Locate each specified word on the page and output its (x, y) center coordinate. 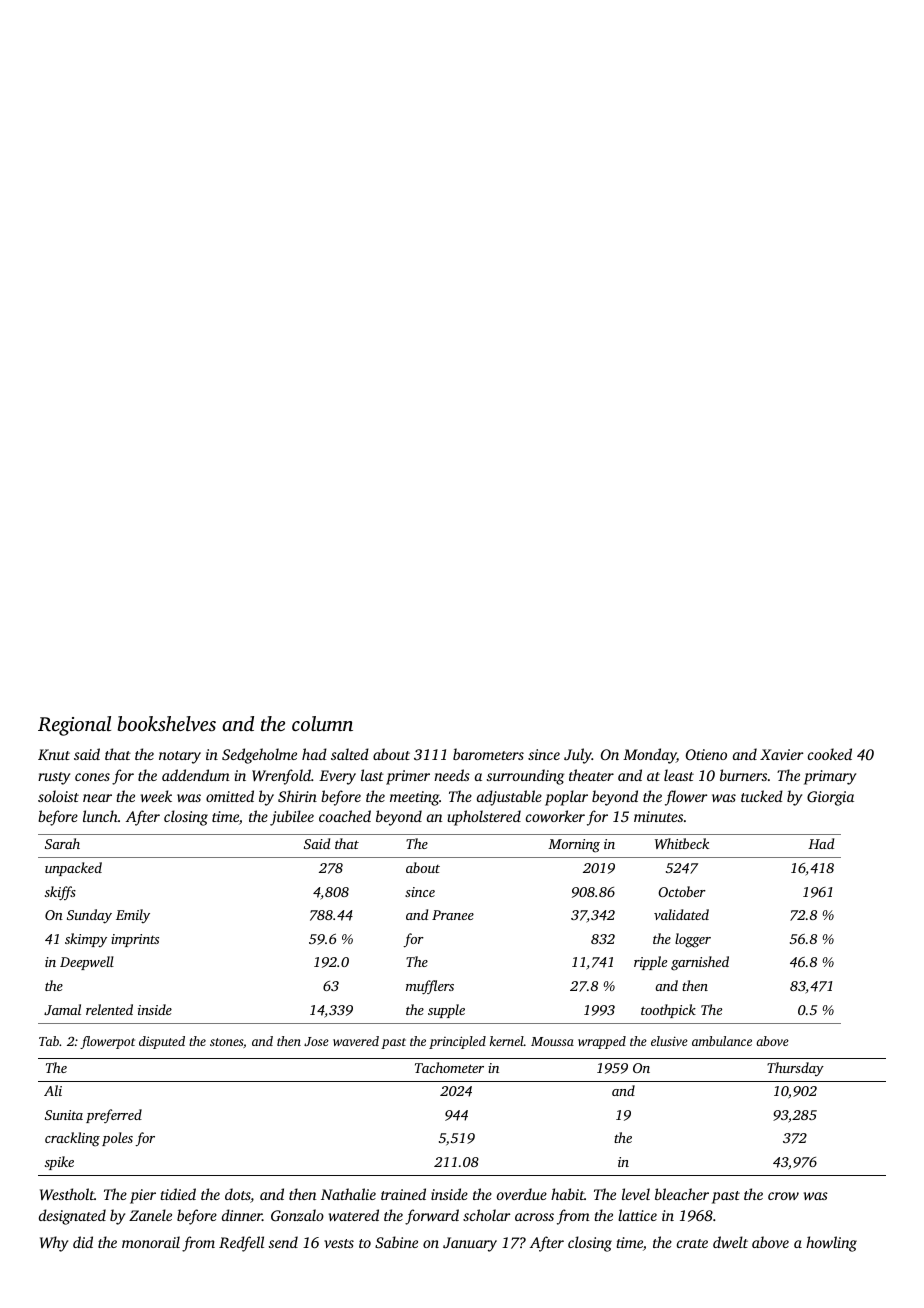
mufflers (430, 987)
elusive (669, 1041)
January (470, 1244)
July (578, 756)
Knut (54, 754)
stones (226, 1042)
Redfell (241, 1244)
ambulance (722, 1041)
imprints (135, 940)
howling (831, 1244)
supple (446, 1011)
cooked (830, 754)
